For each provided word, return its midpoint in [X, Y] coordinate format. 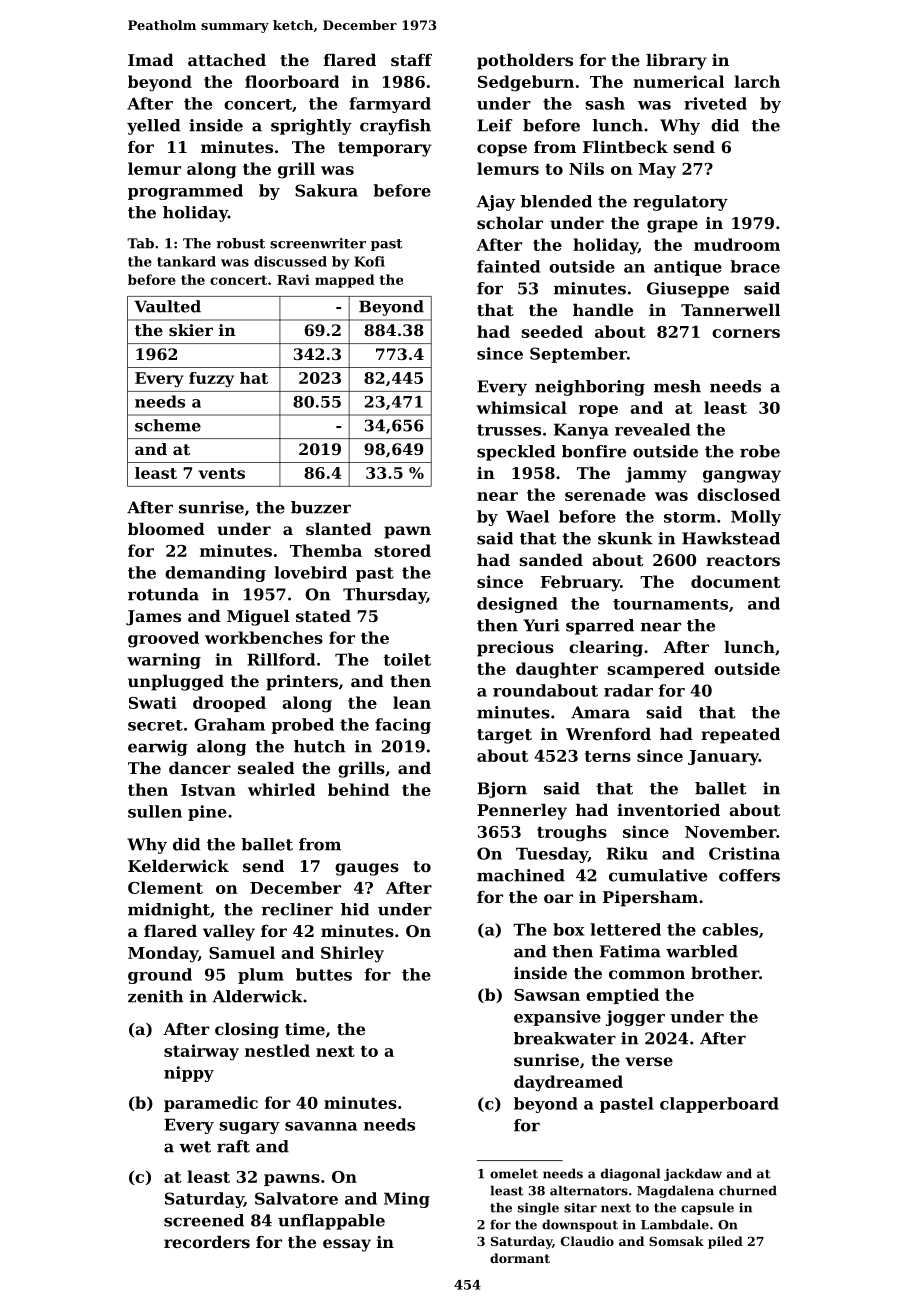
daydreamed [568, 1083]
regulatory [680, 203]
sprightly [311, 127]
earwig [158, 748]
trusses [509, 430]
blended [556, 201]
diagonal [630, 1174]
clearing [606, 649]
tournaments [670, 604]
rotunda [163, 594]
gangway [742, 476]
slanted [338, 529]
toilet [407, 659]
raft [233, 1146]
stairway [201, 1052]
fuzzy [211, 379]
